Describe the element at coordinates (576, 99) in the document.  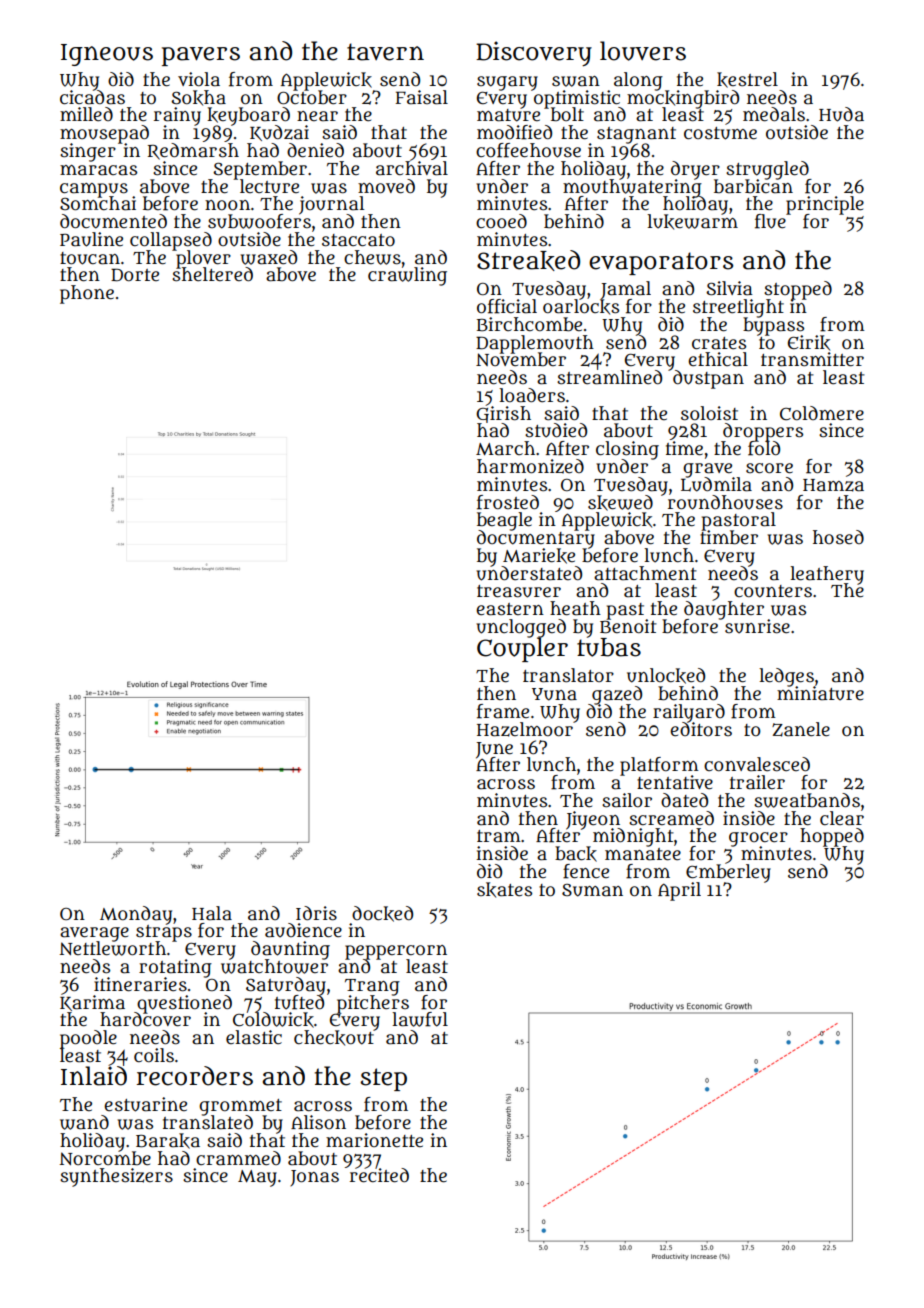
I see `optimistic` at that location.
